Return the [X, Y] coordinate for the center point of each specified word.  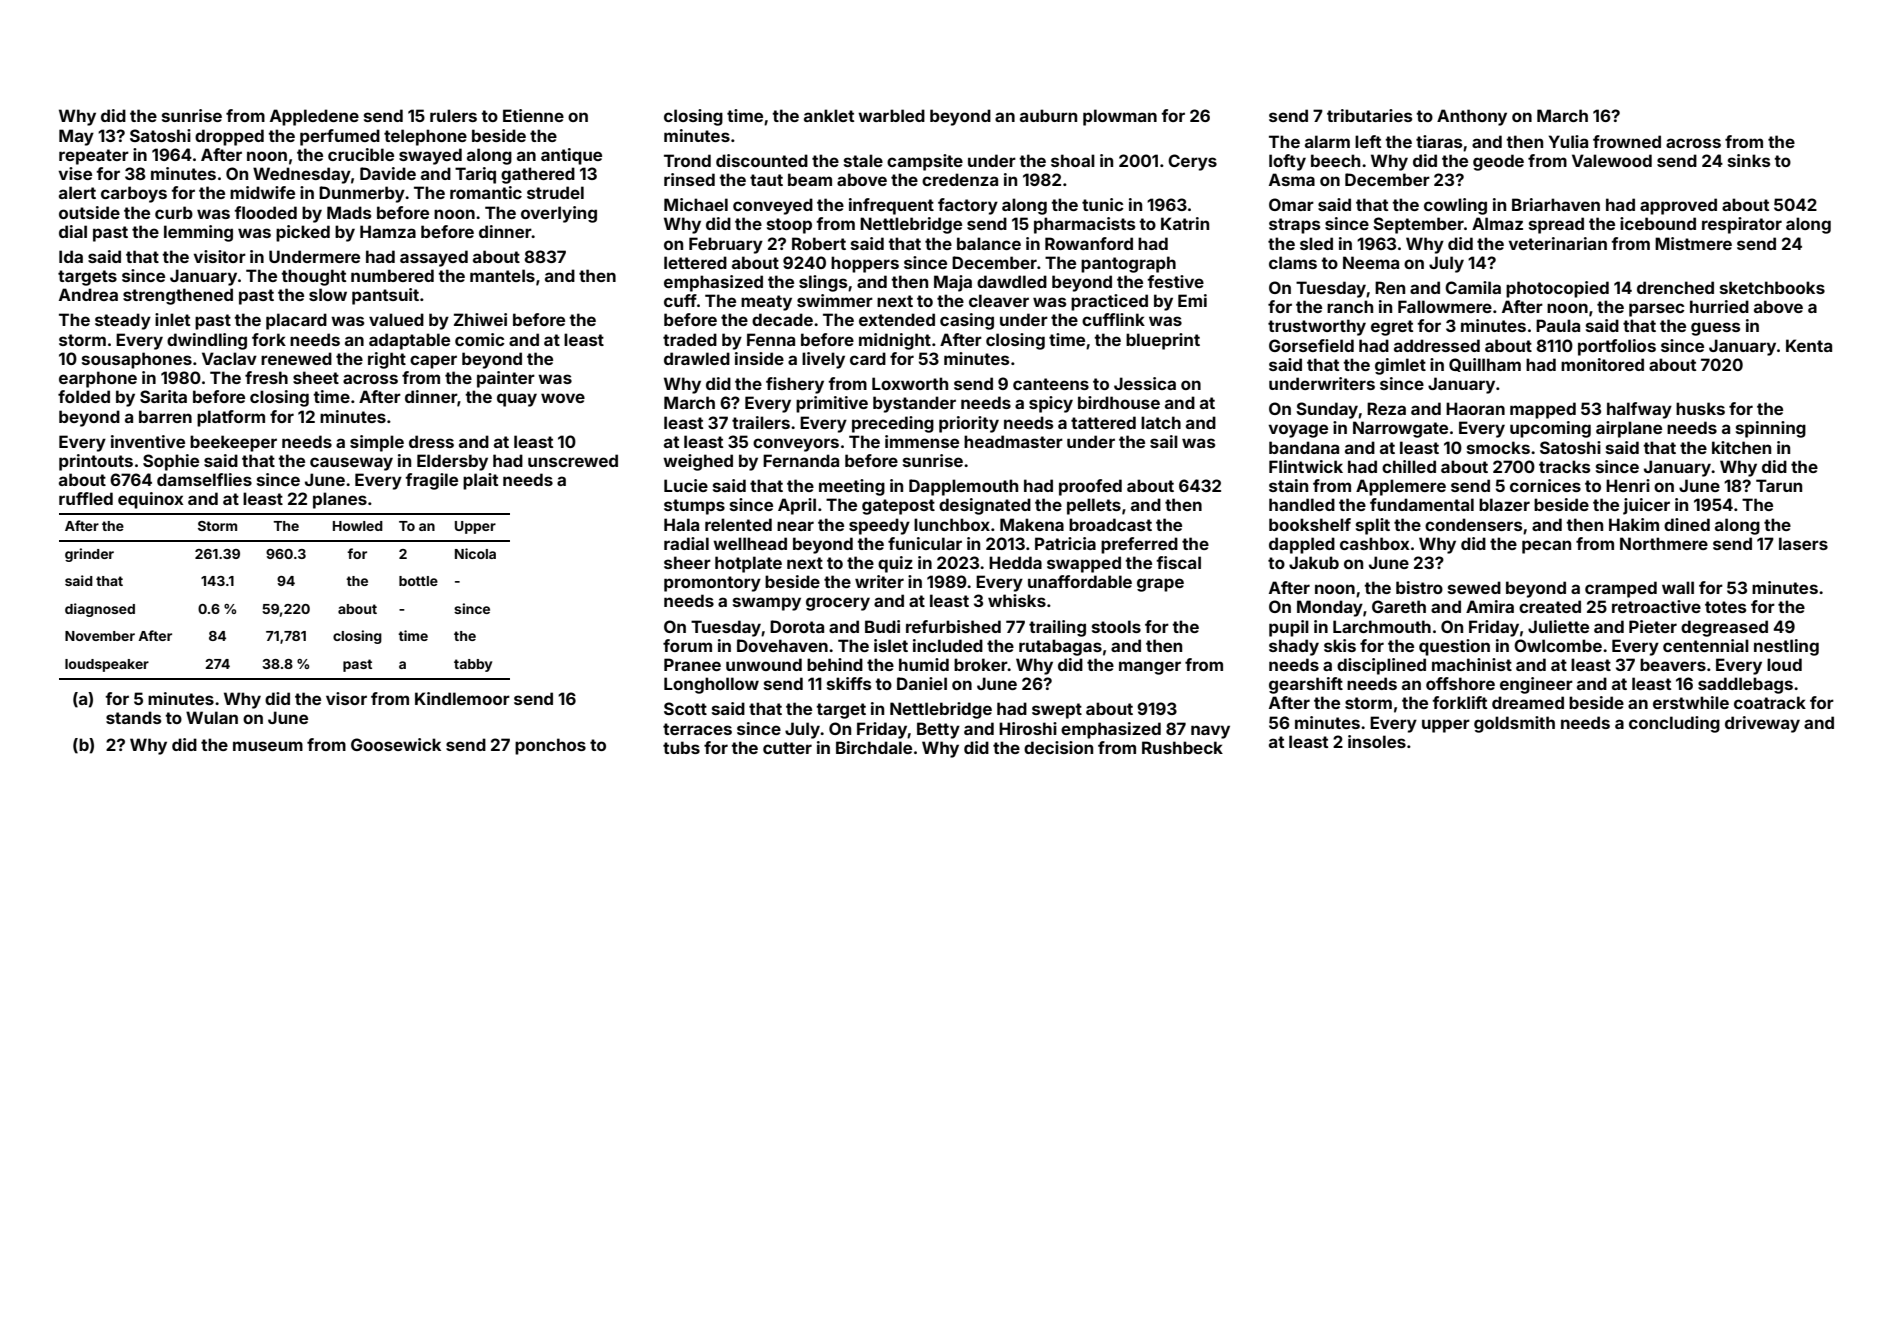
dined [1687, 524]
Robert [819, 243]
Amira [1490, 606]
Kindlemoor [462, 698]
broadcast [1110, 524]
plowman [1120, 117]
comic [480, 339]
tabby [473, 665]
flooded [265, 212]
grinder [89, 555]
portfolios [1617, 347]
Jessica [1145, 383]
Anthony [1472, 117]
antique [571, 156]
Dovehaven [782, 645]
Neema [1371, 262]
